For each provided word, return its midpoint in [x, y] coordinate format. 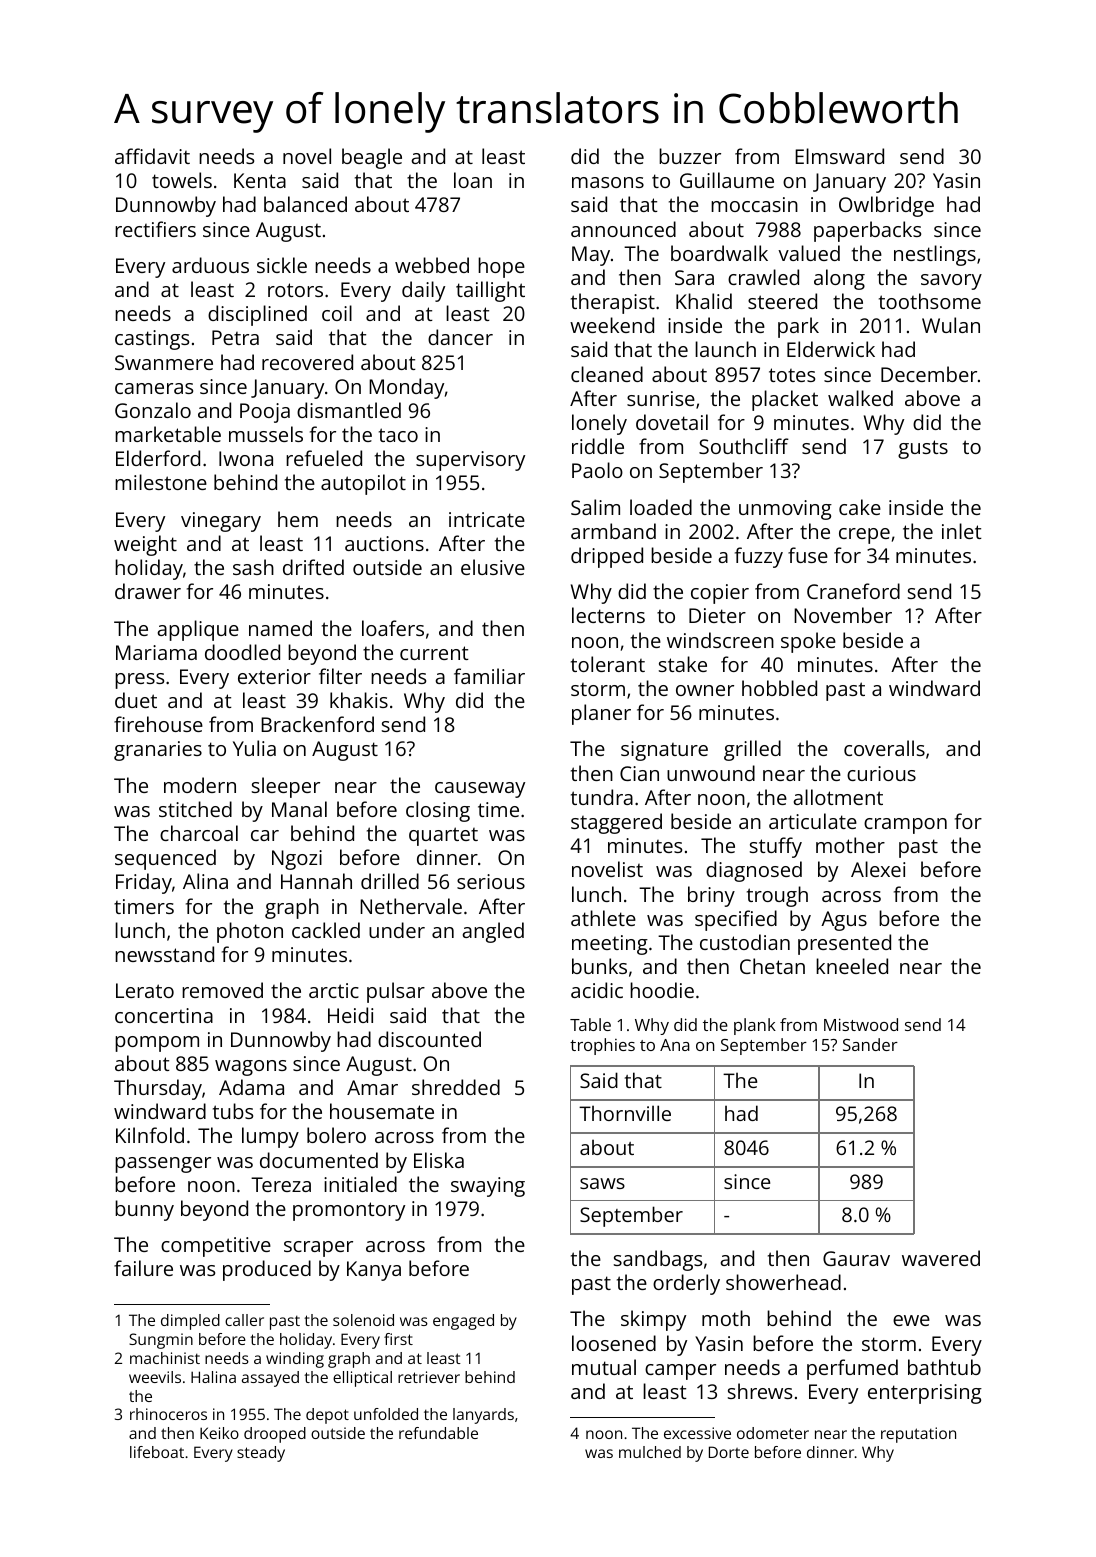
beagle [372, 158]
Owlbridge [886, 206]
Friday [144, 883]
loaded [661, 507]
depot [327, 1416]
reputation [918, 1435]
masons [608, 182]
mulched [650, 1452]
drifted [313, 567]
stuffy [776, 847]
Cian [639, 773]
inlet [962, 531]
